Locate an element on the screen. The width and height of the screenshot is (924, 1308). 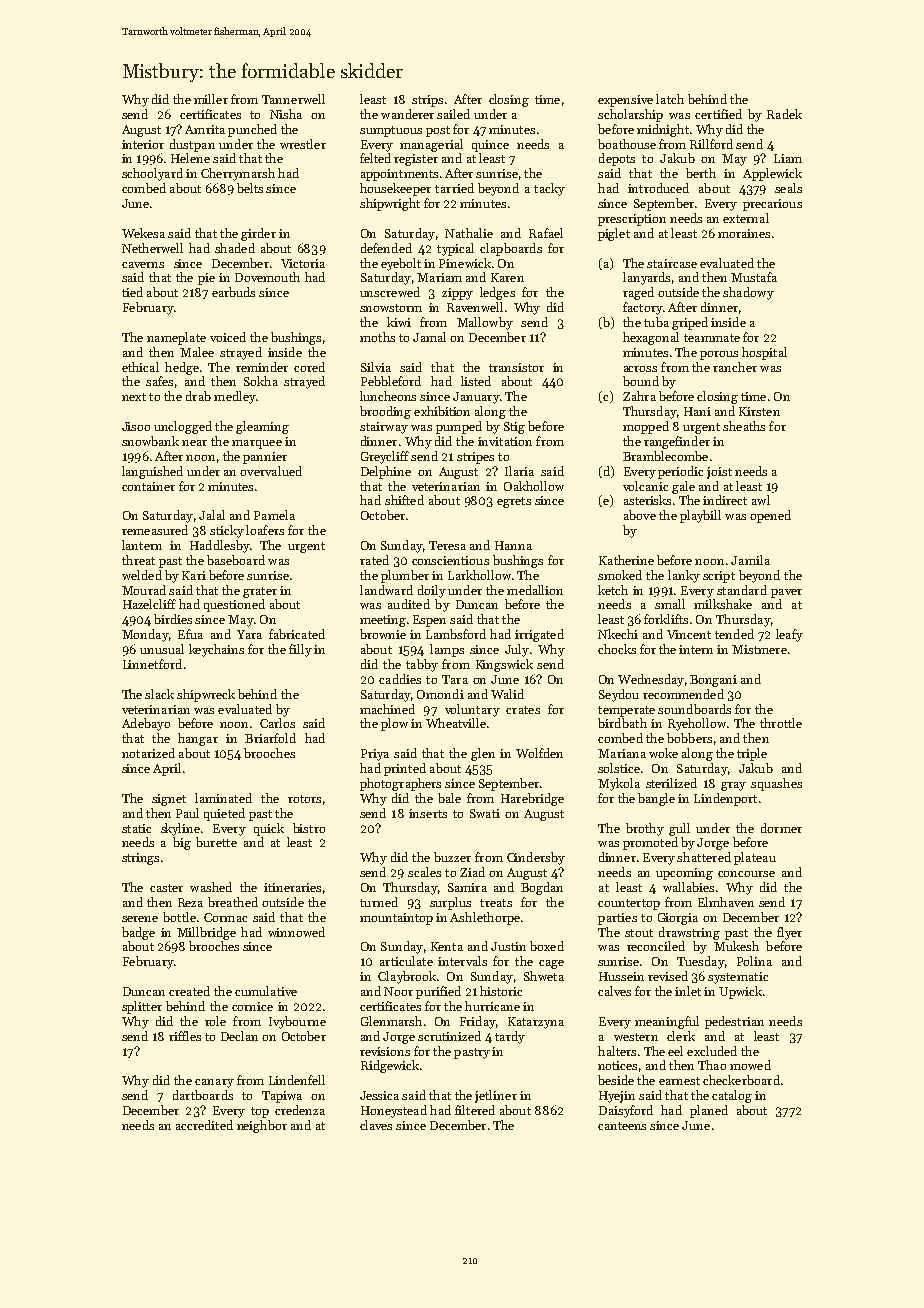
neighbor is located at coordinates (262, 1126).
